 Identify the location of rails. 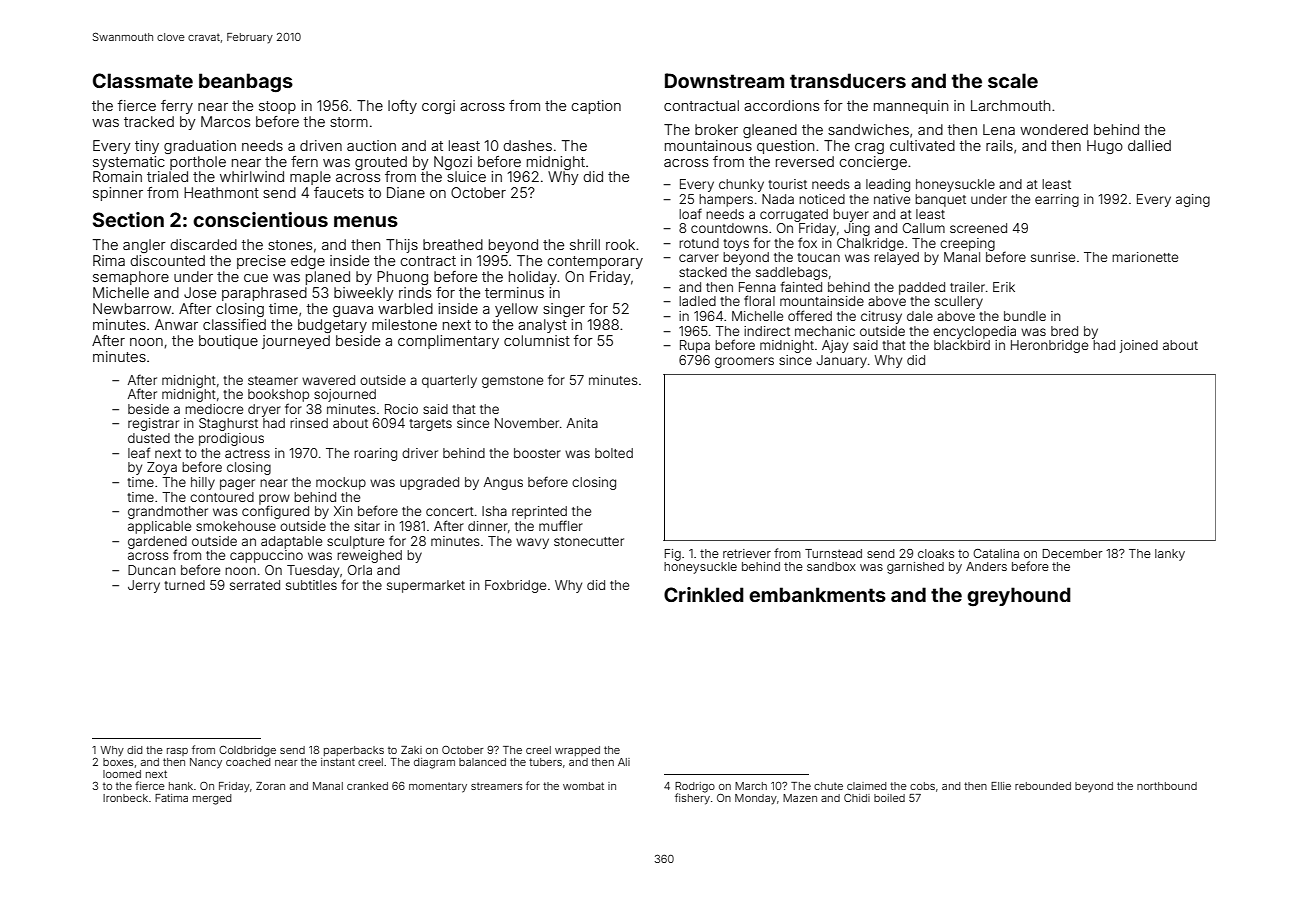
(999, 145).
